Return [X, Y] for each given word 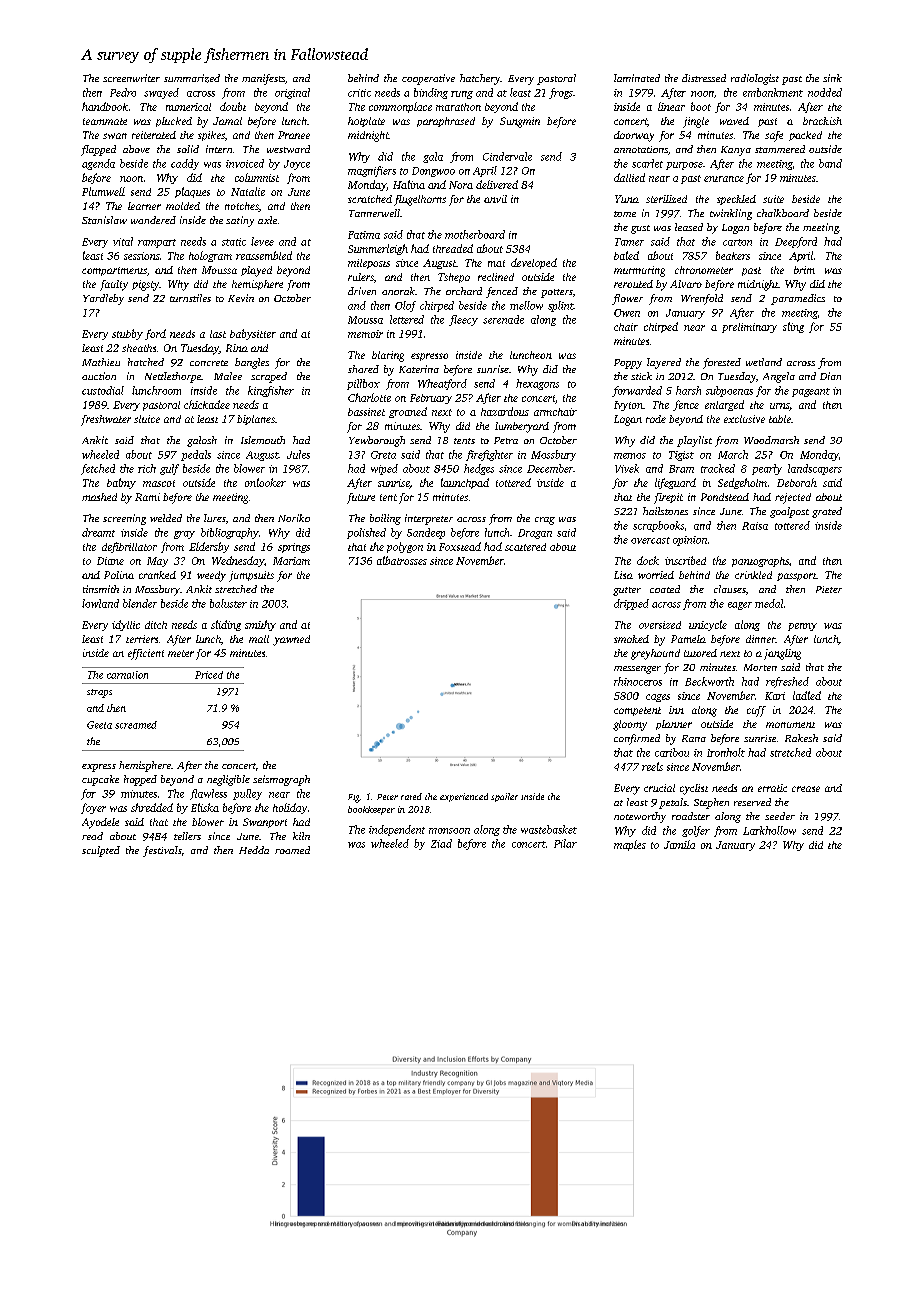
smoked [631, 639]
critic [359, 93]
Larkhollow [769, 830]
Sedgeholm [742, 483]
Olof [405, 306]
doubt [233, 106]
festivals [162, 851]
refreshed [787, 682]
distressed [704, 78]
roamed [292, 850]
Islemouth [263, 440]
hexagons [537, 384]
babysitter [253, 334]
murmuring [639, 271]
